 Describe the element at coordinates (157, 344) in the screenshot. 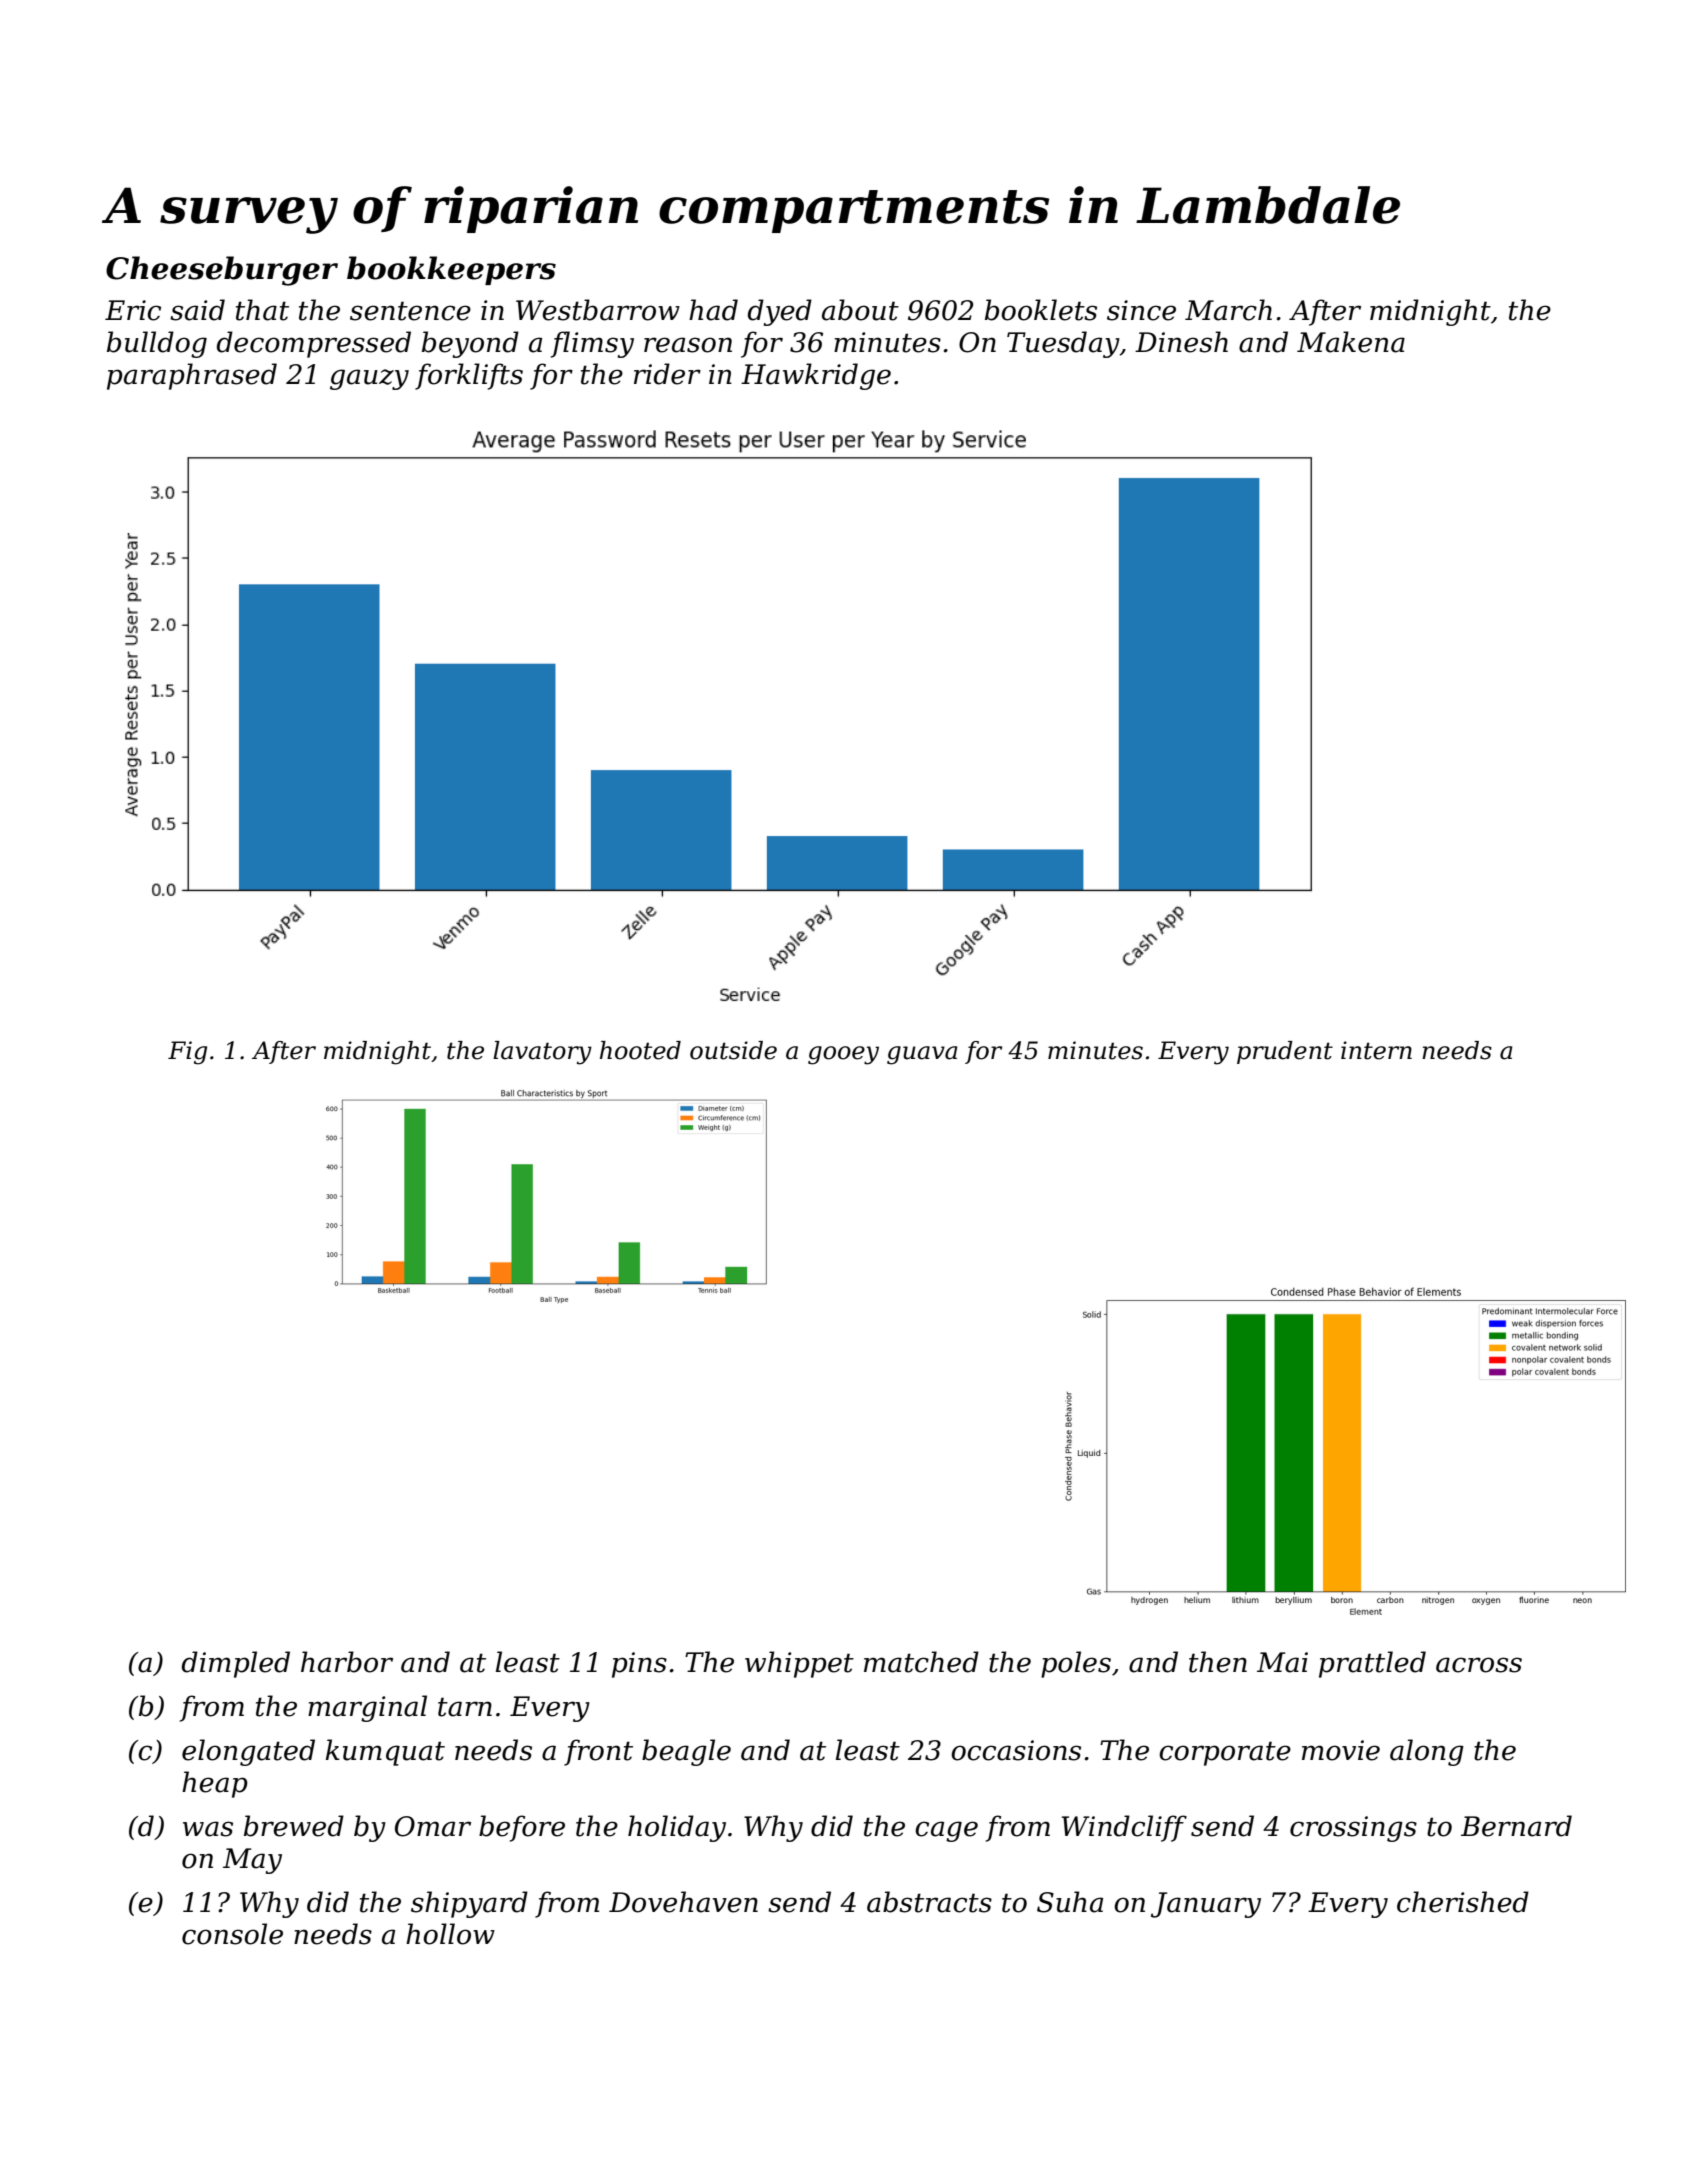

I see `bulldog` at that location.
